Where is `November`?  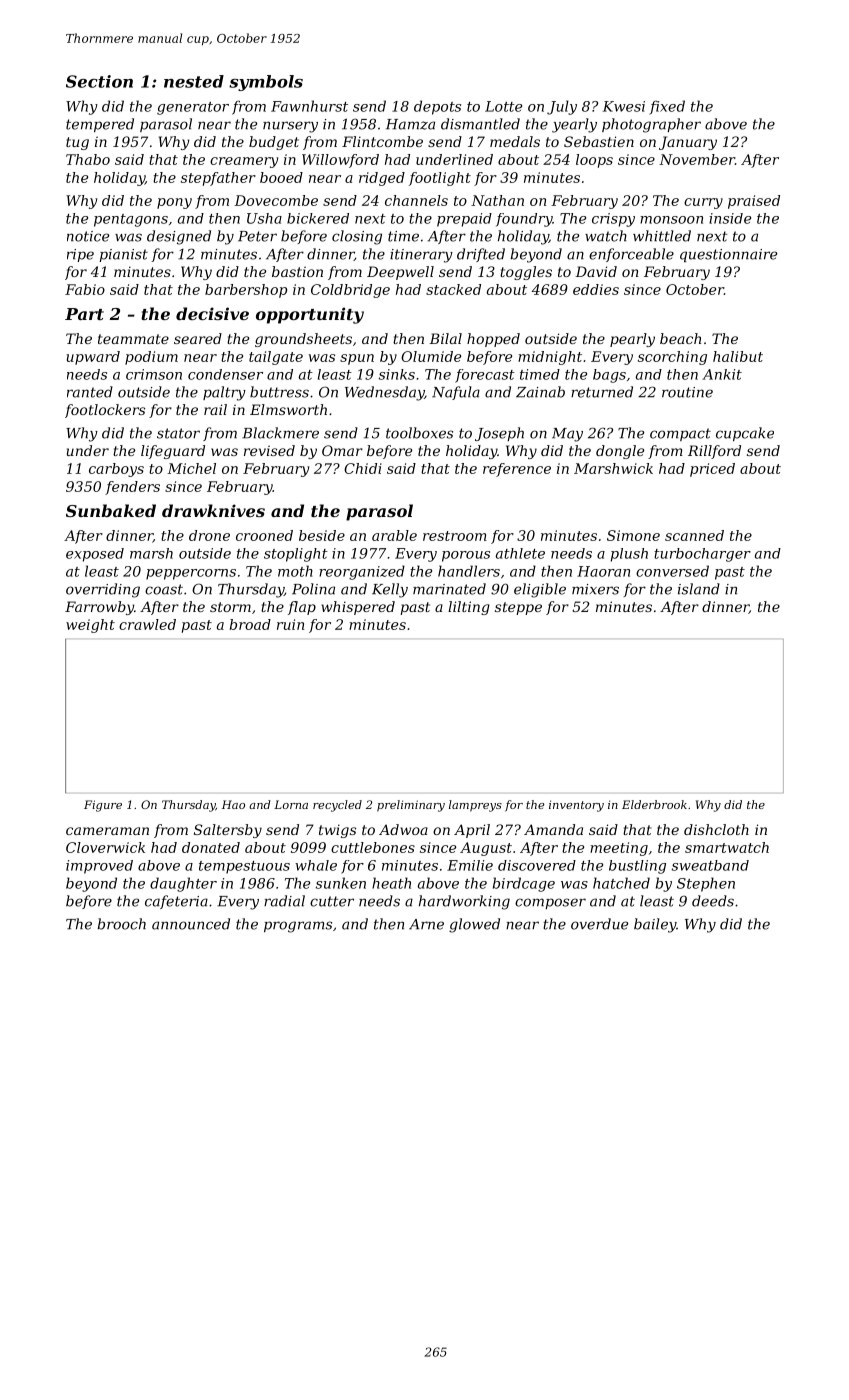 November is located at coordinates (697, 159).
